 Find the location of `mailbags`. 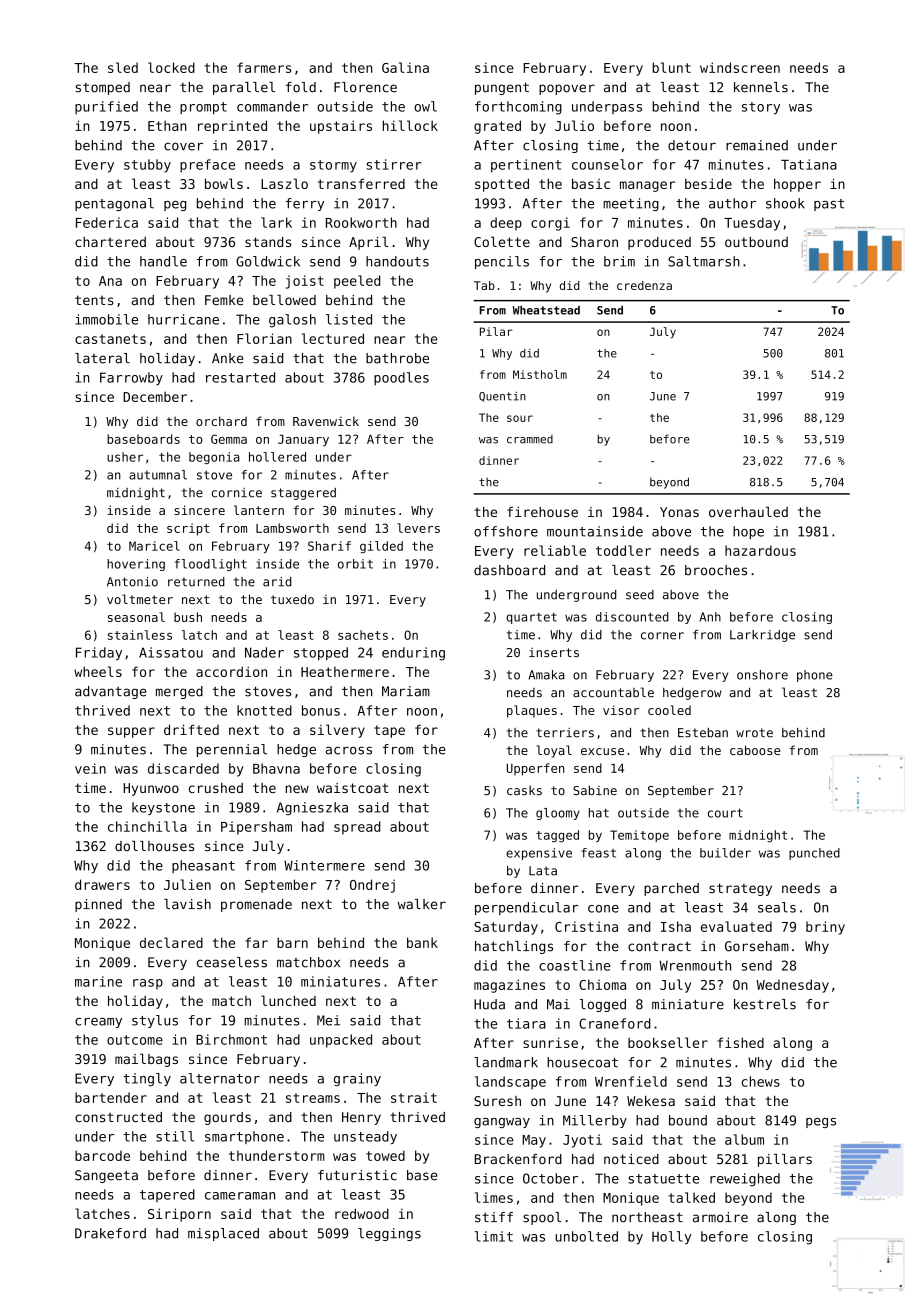

mailbags is located at coordinates (146, 1060).
